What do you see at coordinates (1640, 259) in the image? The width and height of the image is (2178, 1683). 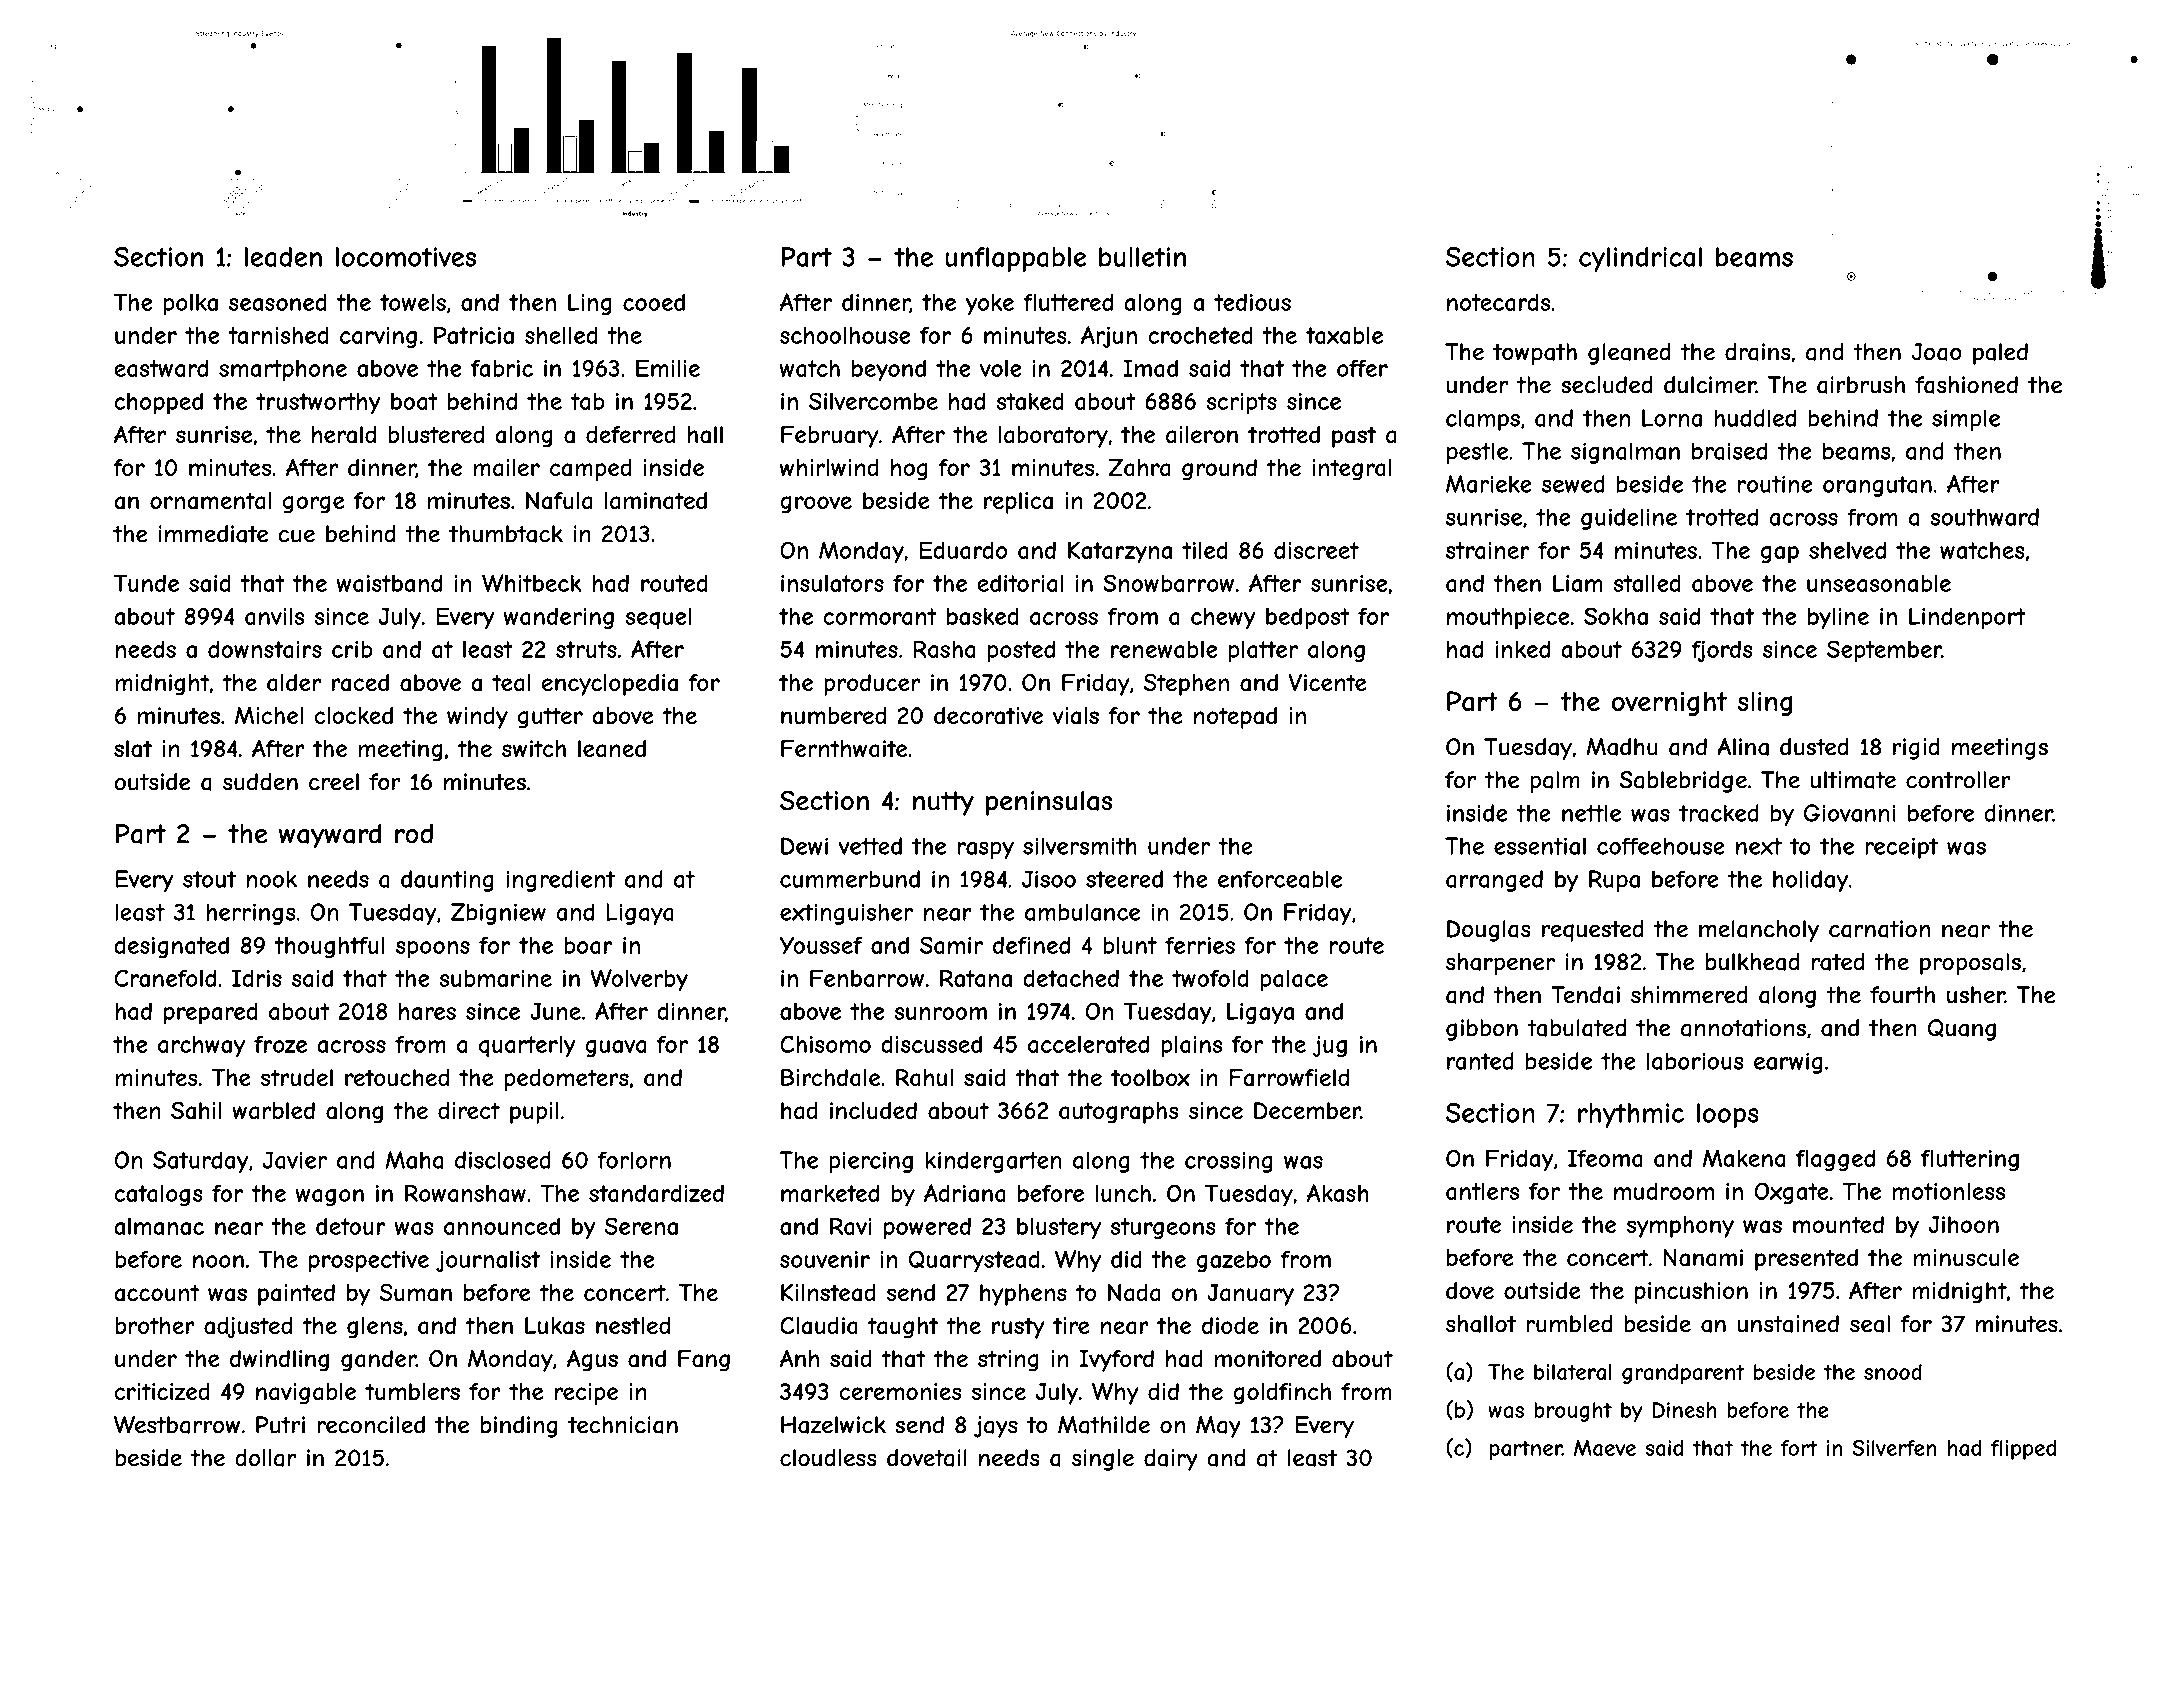 I see `cylindrical` at bounding box center [1640, 259].
